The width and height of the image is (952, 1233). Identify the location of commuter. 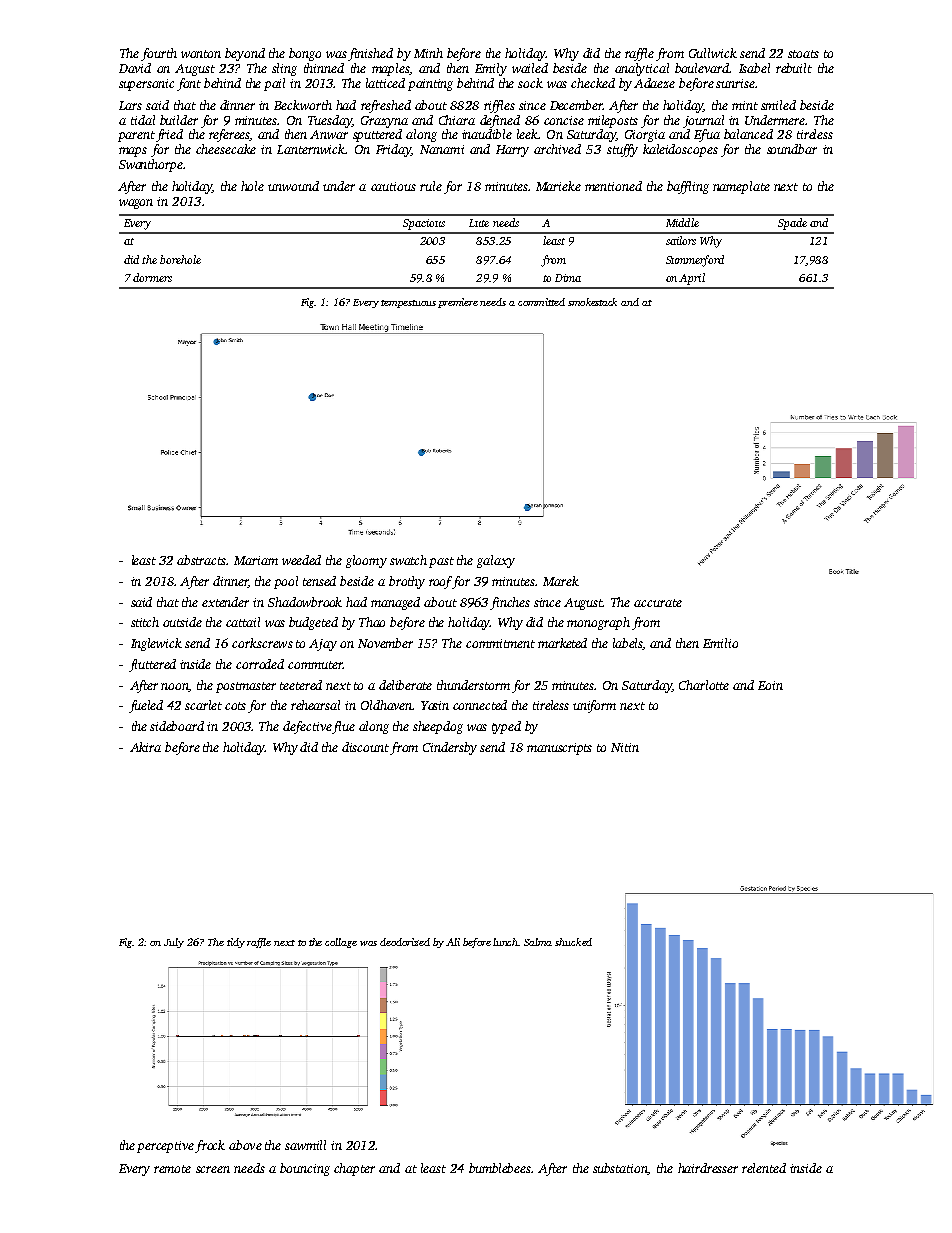
(315, 665).
